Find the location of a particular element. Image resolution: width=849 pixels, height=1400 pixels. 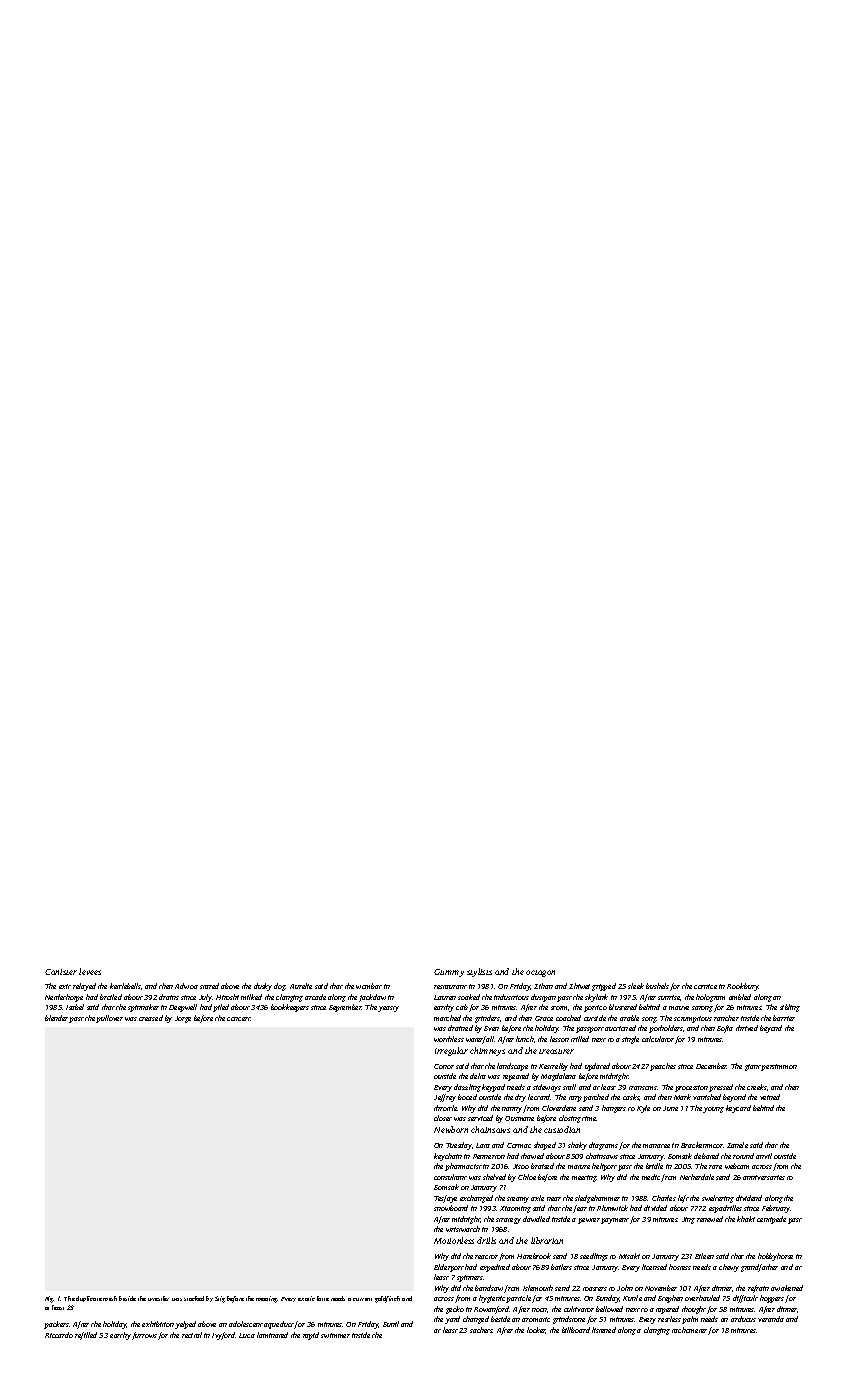

soaked is located at coordinates (469, 997).
